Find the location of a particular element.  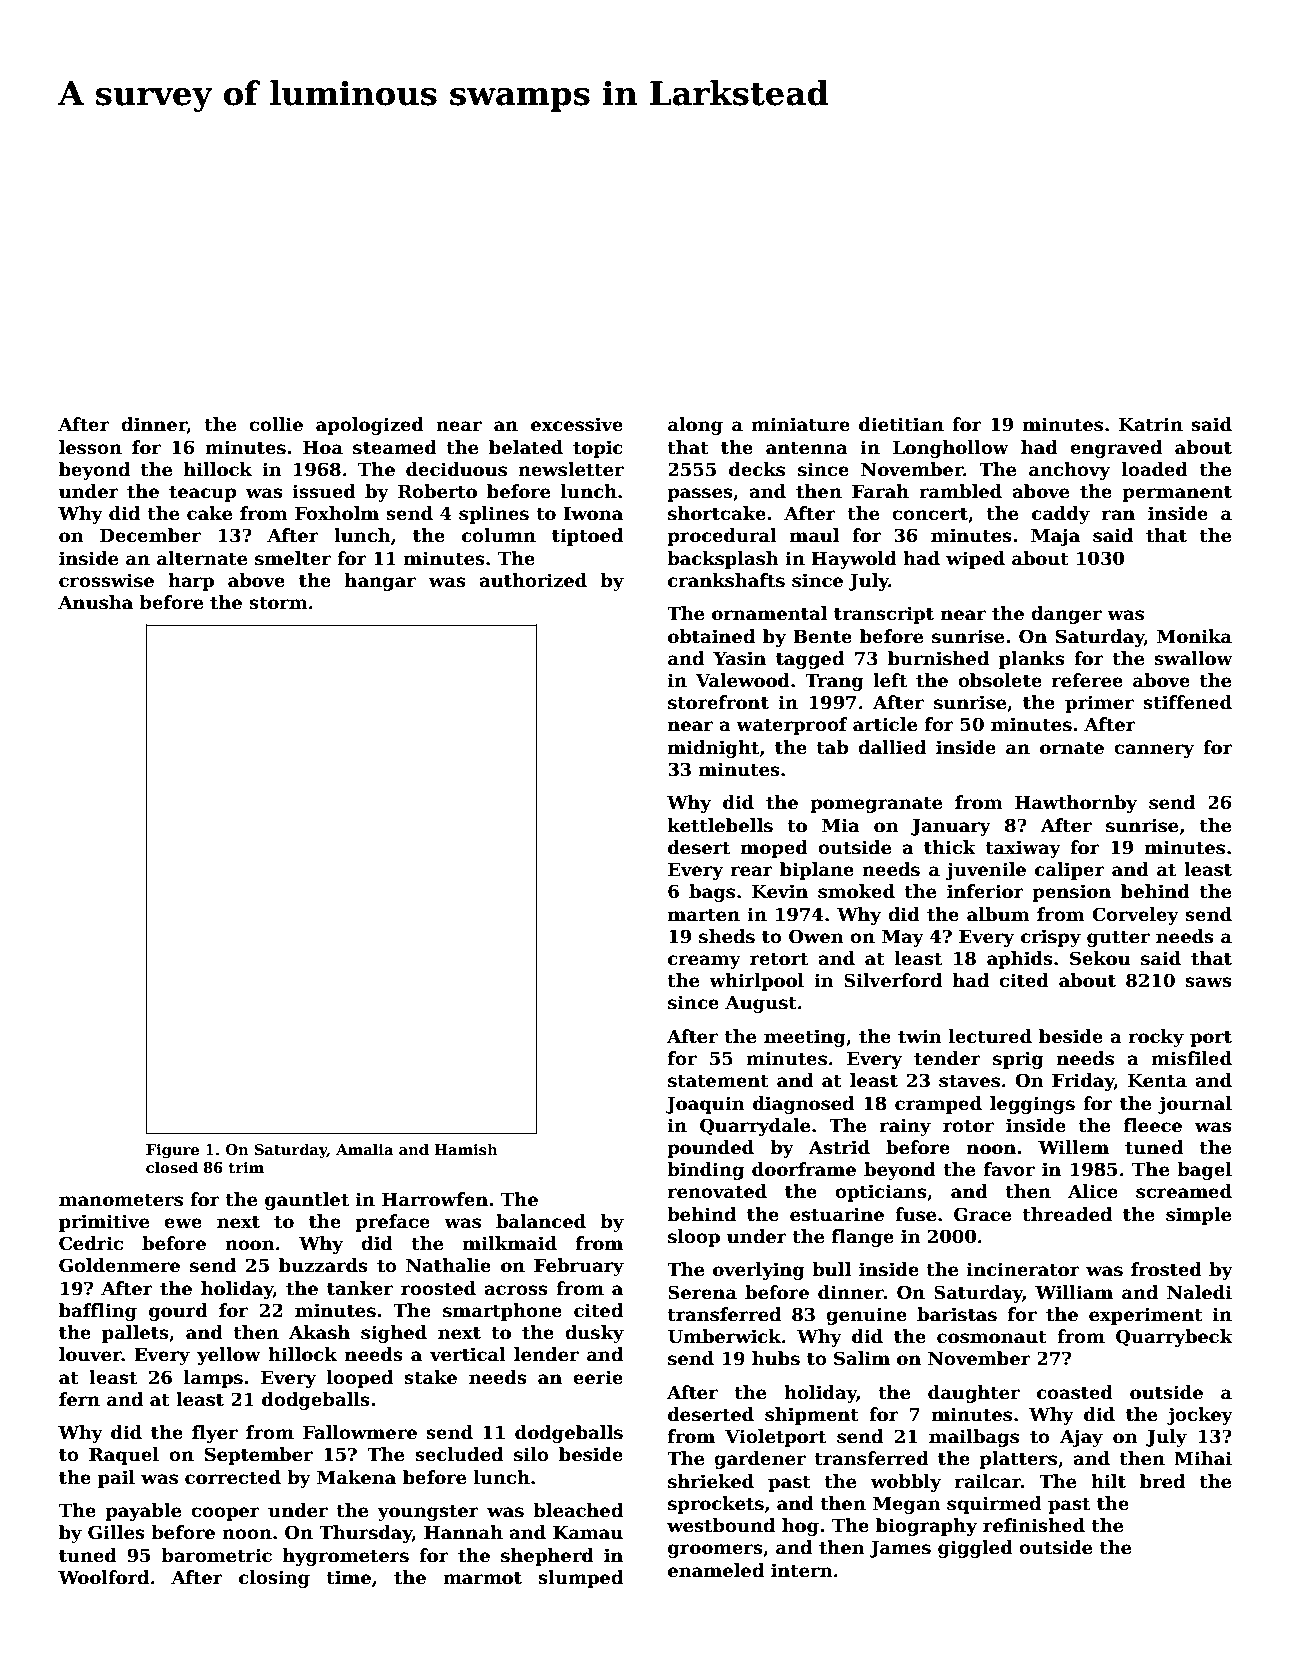

time is located at coordinates (348, 1577).
